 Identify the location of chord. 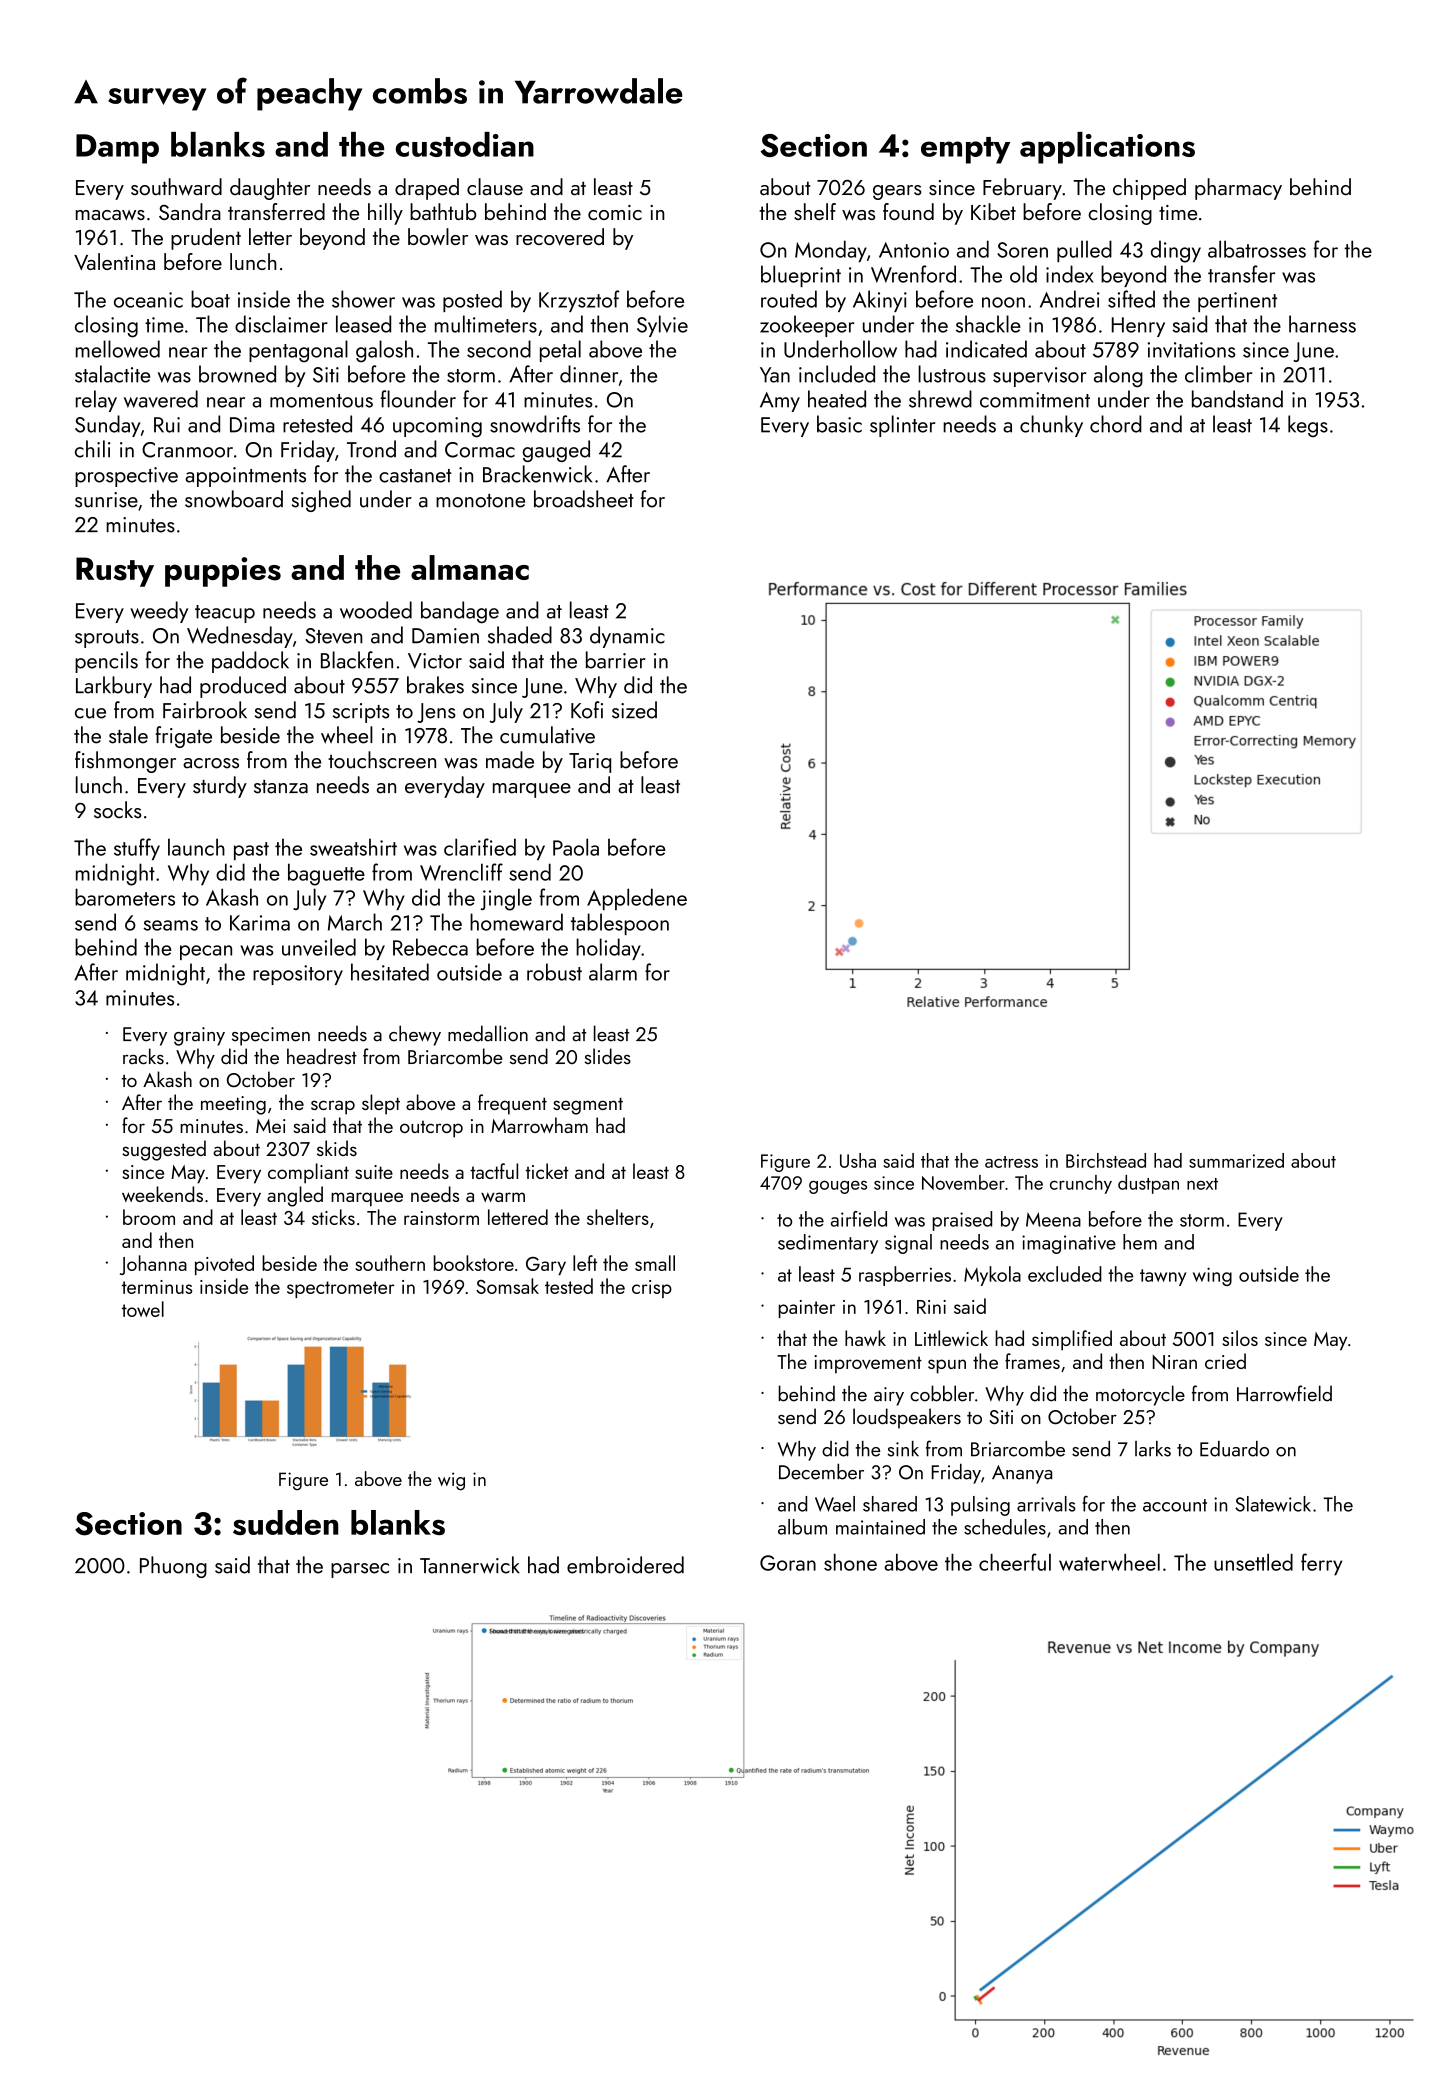
(1116, 424).
